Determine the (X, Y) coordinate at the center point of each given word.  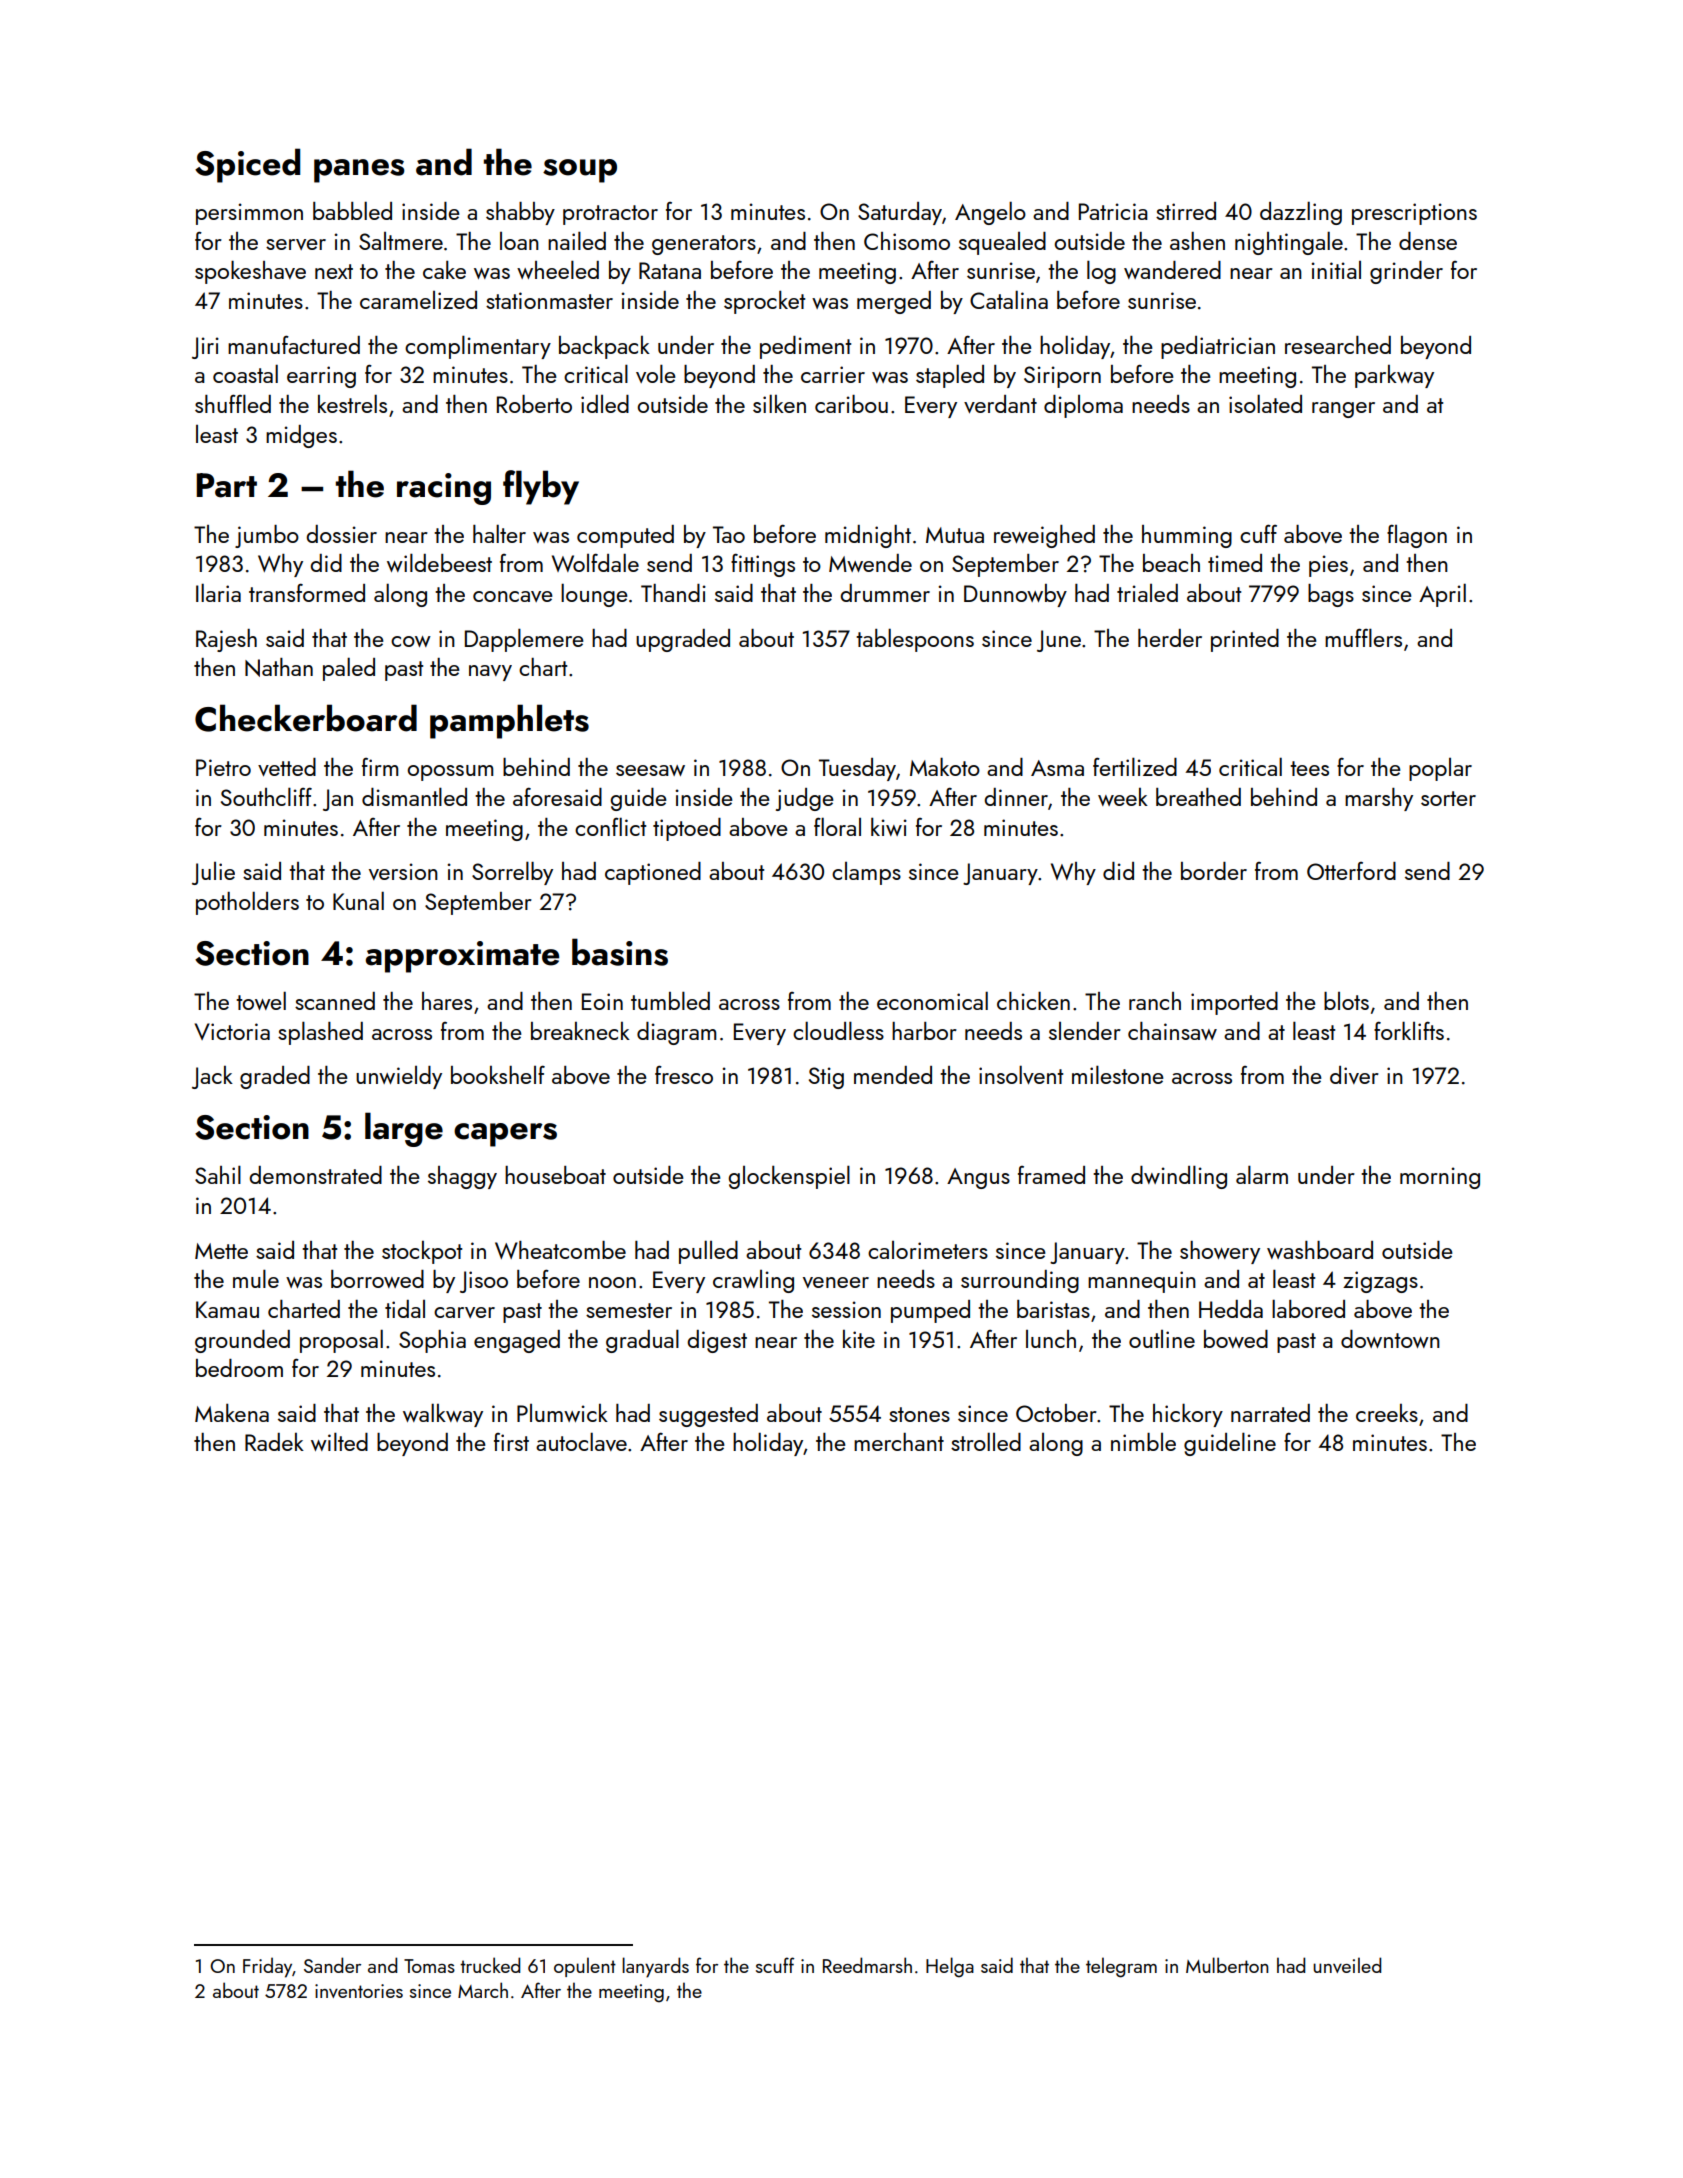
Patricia (1113, 211)
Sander (332, 1965)
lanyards (655, 1967)
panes (359, 171)
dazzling (1301, 213)
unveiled (1347, 1965)
